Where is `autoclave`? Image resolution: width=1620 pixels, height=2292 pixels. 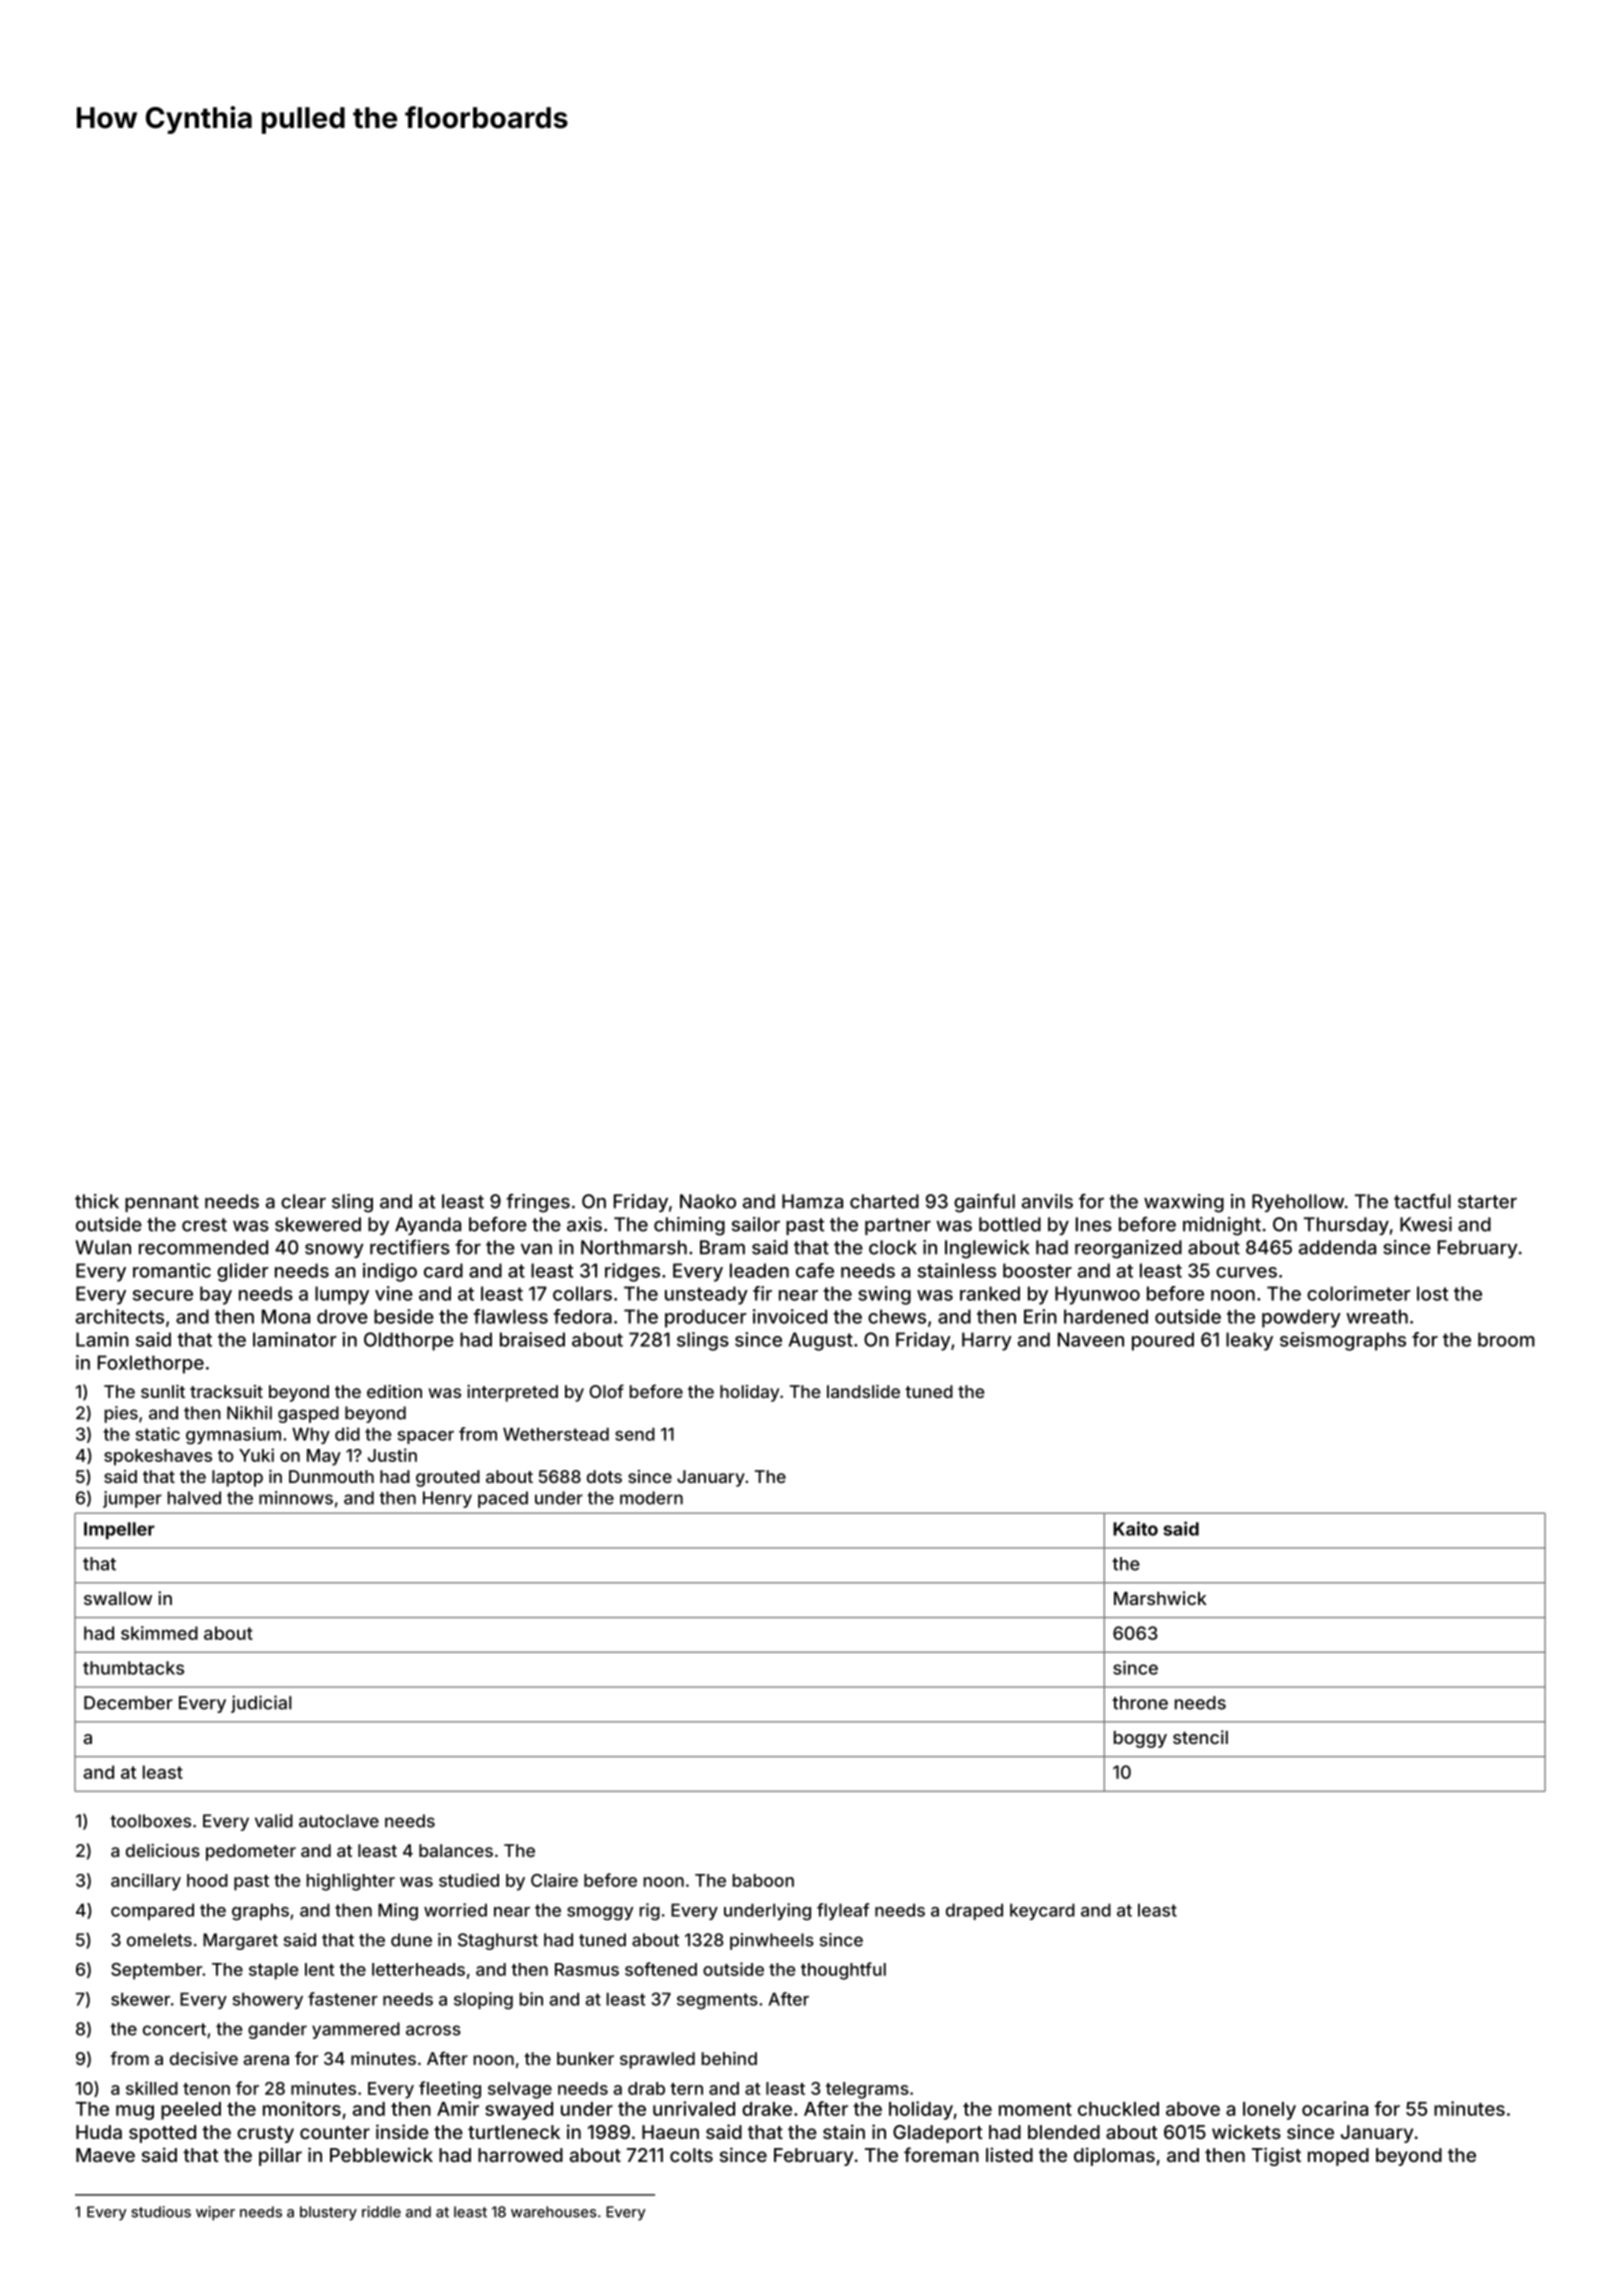 autoclave is located at coordinates (339, 1821).
